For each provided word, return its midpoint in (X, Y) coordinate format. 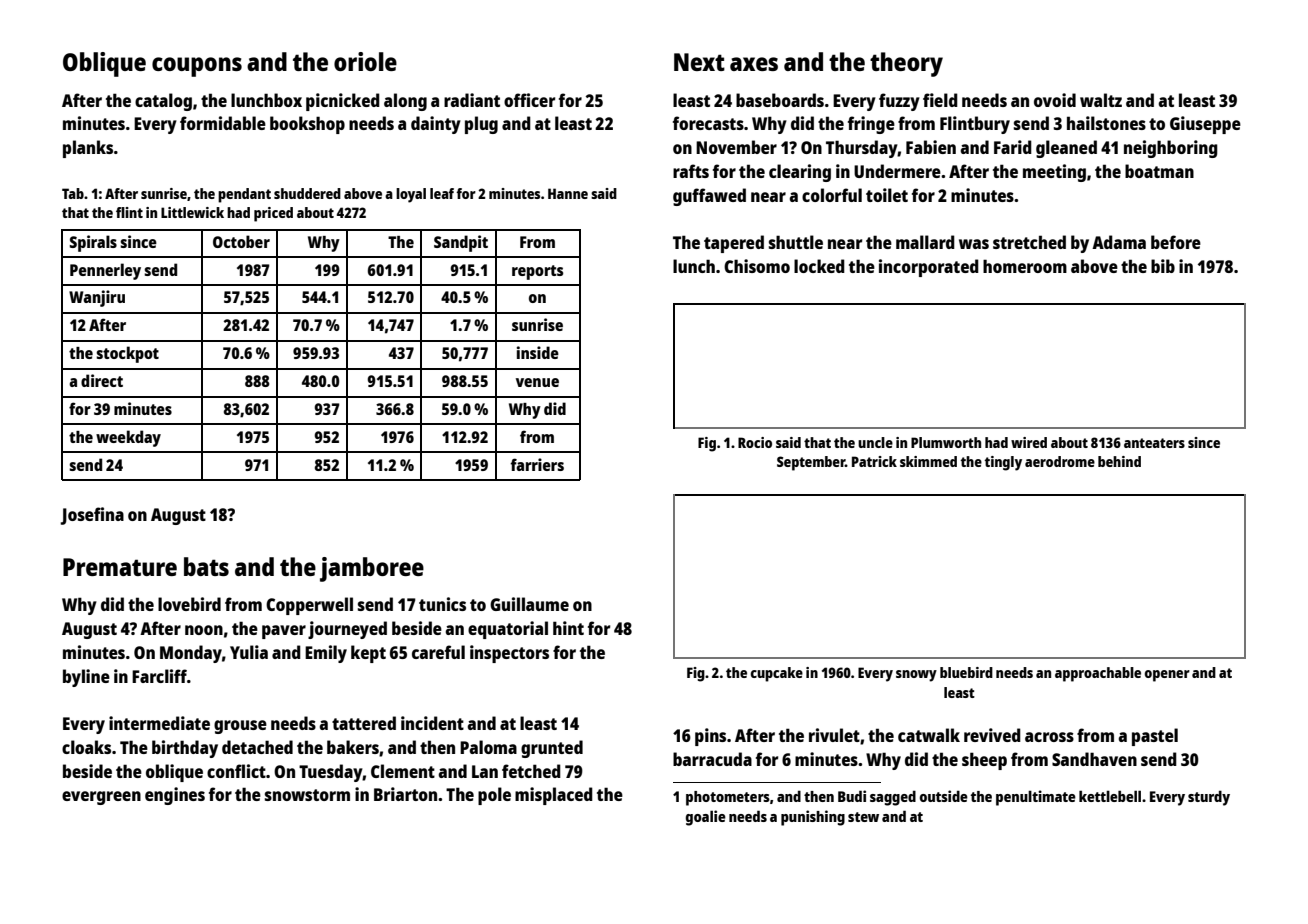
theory (906, 64)
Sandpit (461, 243)
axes (754, 64)
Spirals (93, 243)
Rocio (755, 442)
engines (175, 796)
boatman (1159, 171)
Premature (120, 567)
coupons (197, 67)
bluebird (966, 672)
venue (537, 382)
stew (863, 817)
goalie (706, 818)
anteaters (1154, 443)
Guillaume (529, 604)
